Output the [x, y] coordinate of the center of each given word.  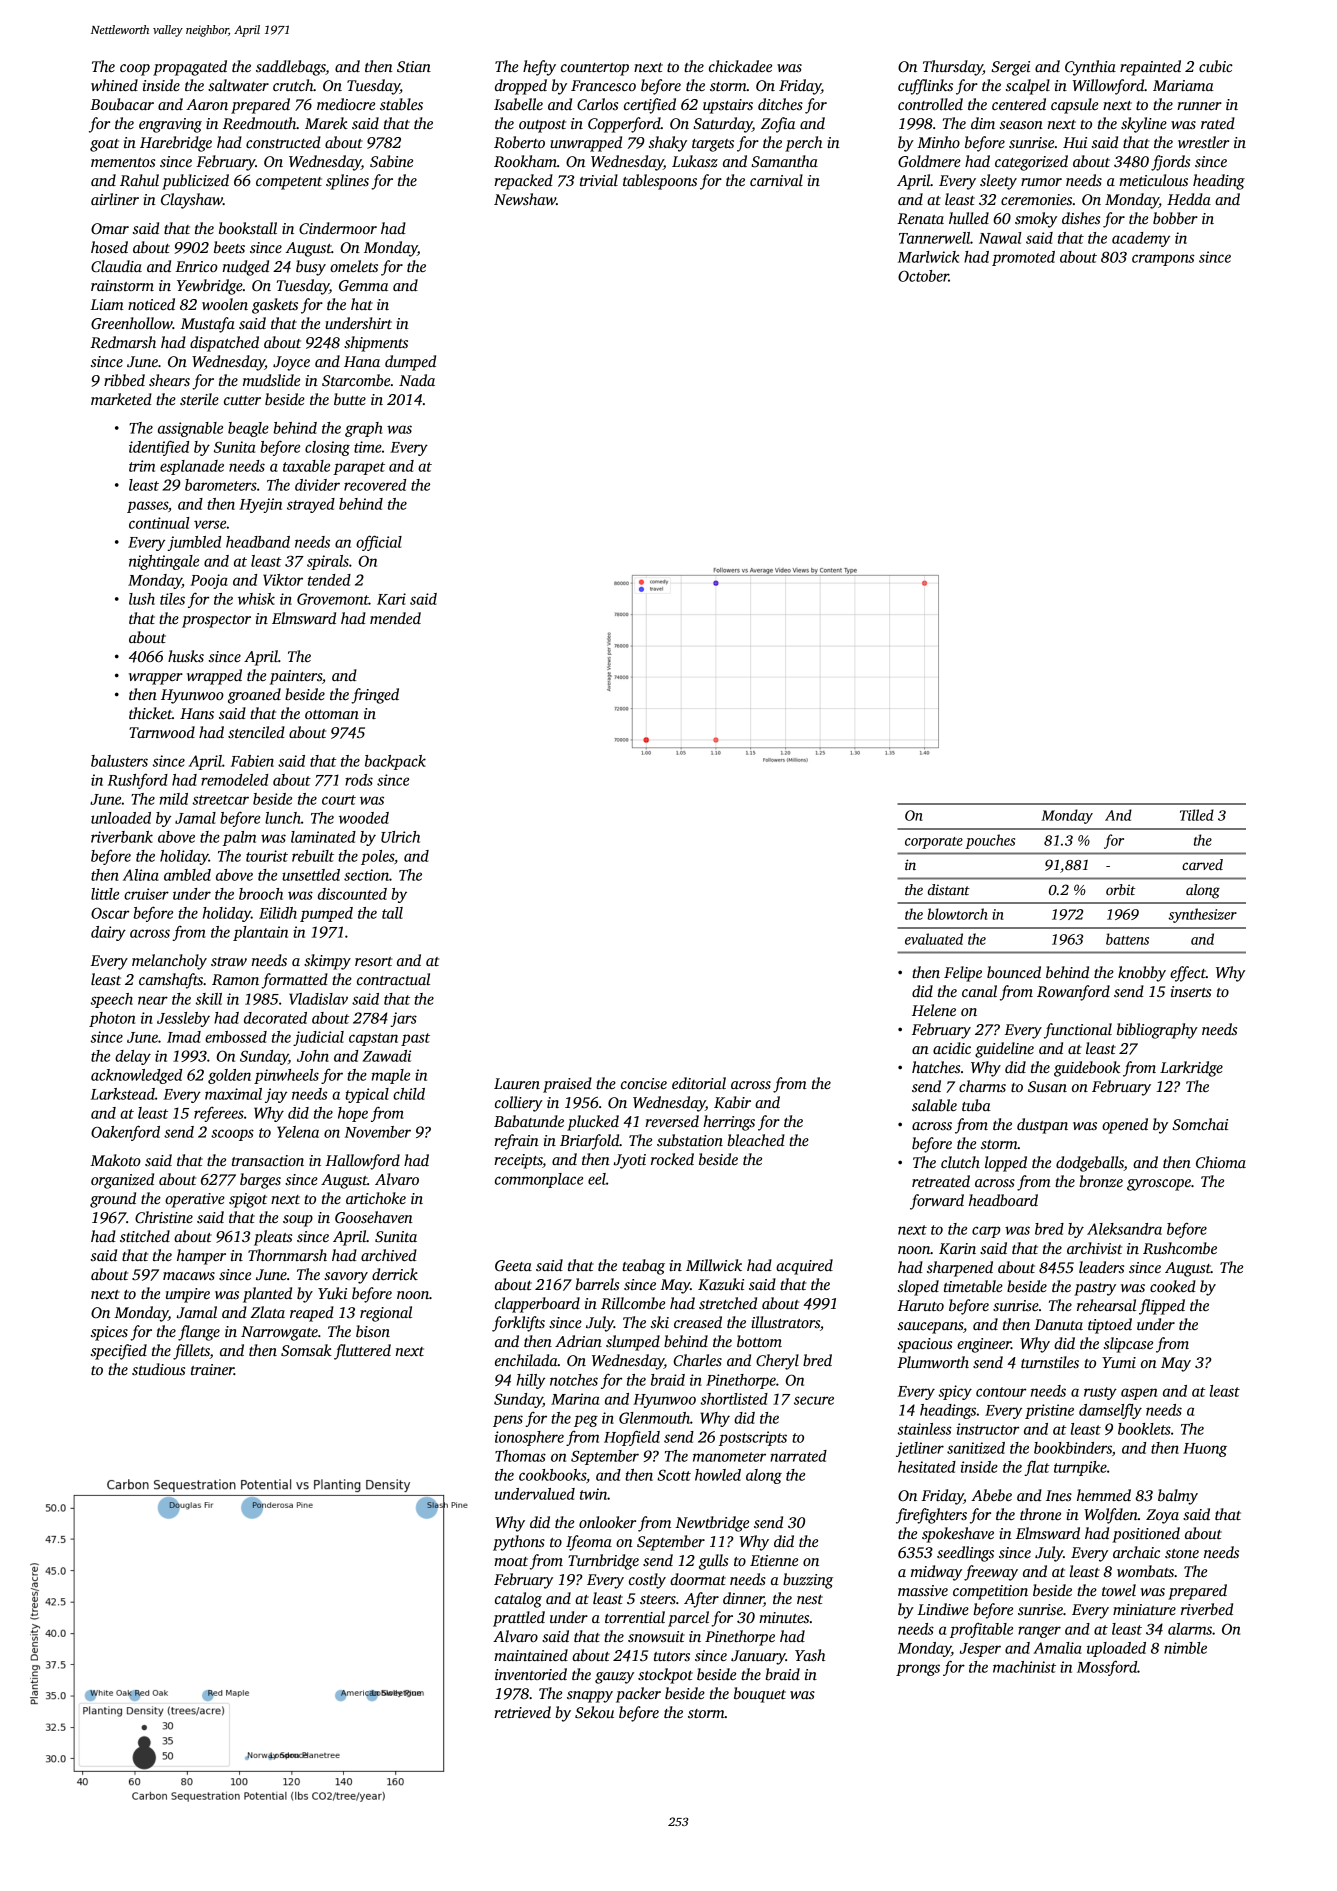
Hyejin [260, 505]
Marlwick [928, 257]
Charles [697, 1360]
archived [389, 1255]
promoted [1023, 258]
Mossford [1107, 1668]
